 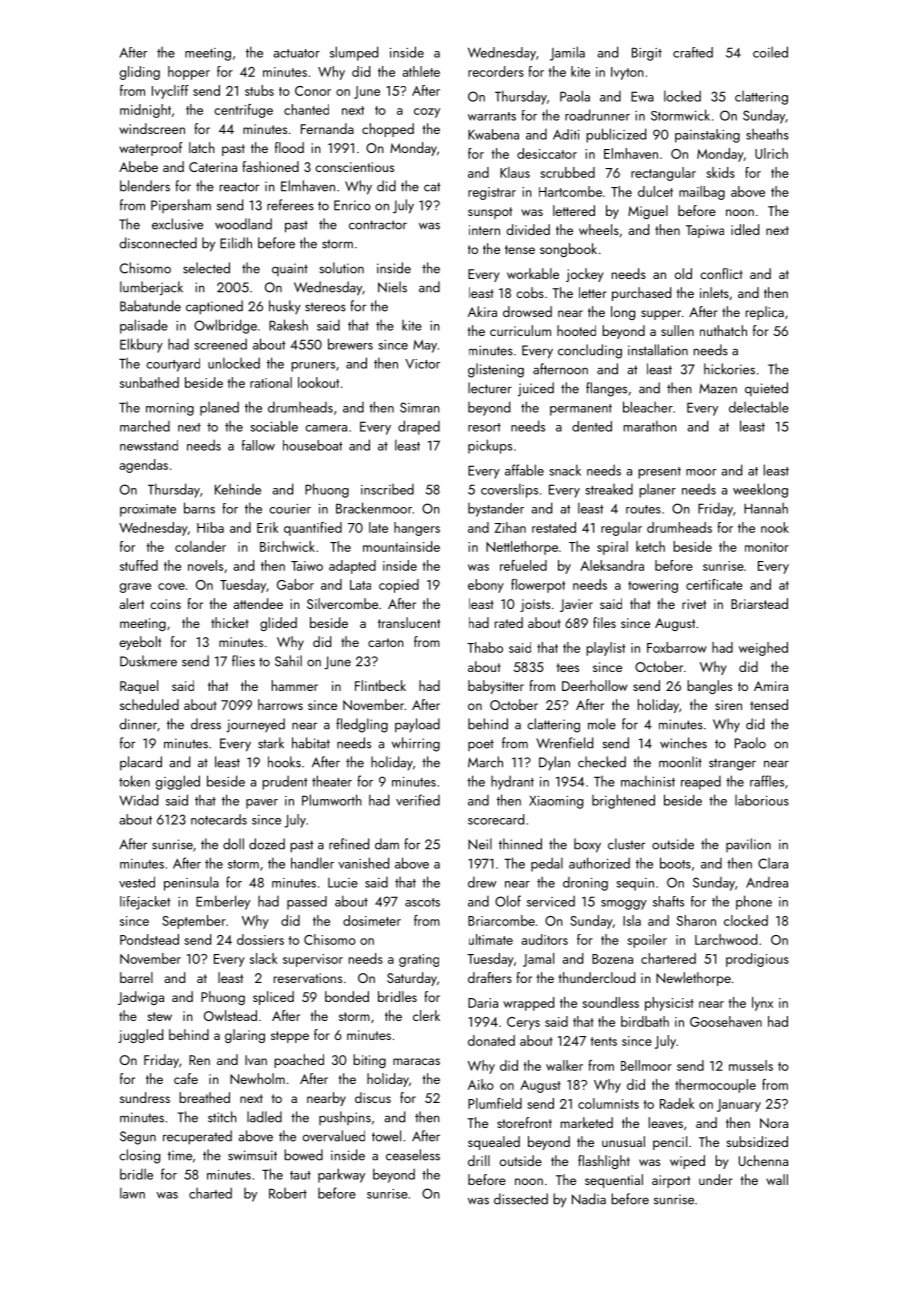 What do you see at coordinates (417, 529) in the image?
I see `hangers` at bounding box center [417, 529].
